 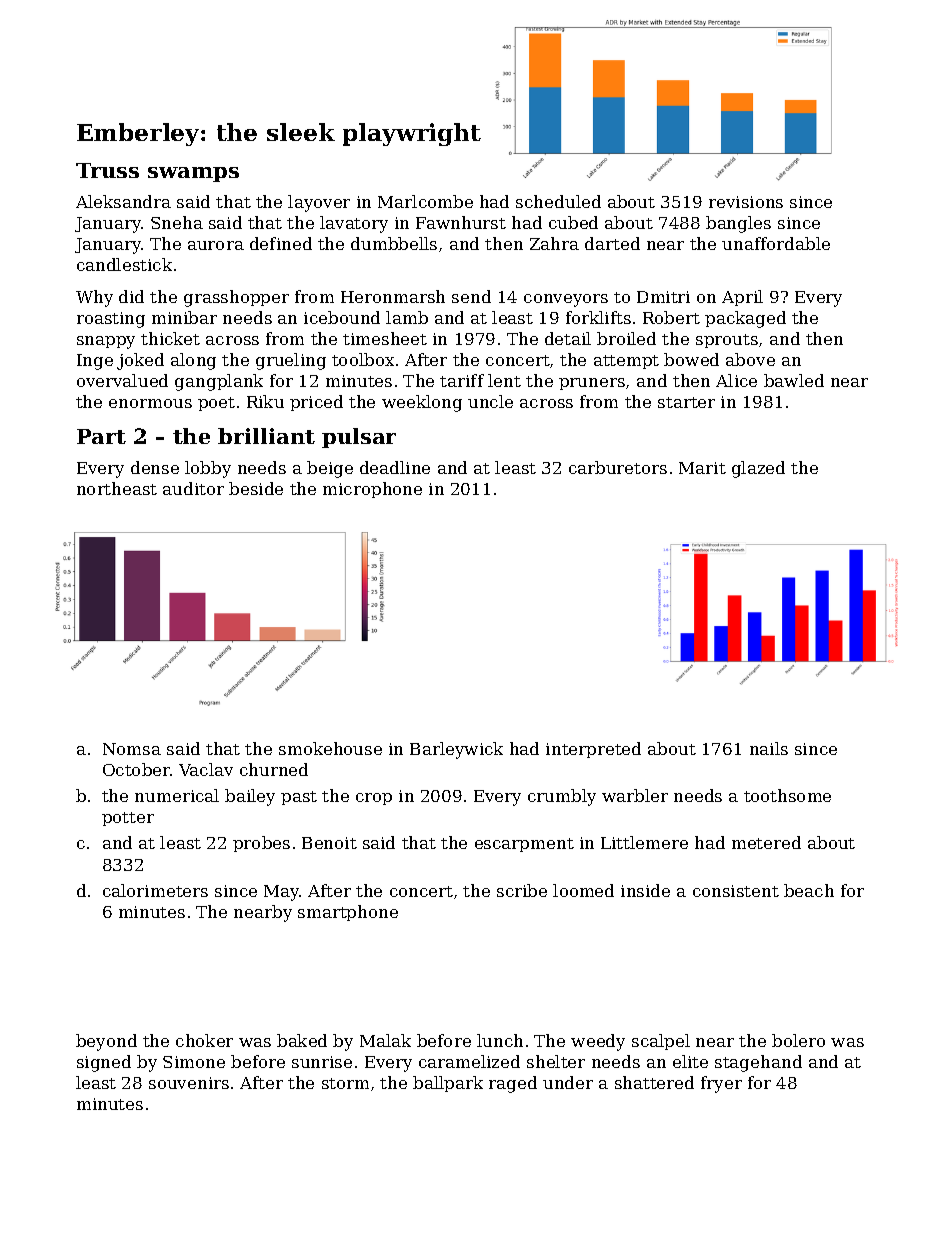 I want to click on metered, so click(x=766, y=842).
